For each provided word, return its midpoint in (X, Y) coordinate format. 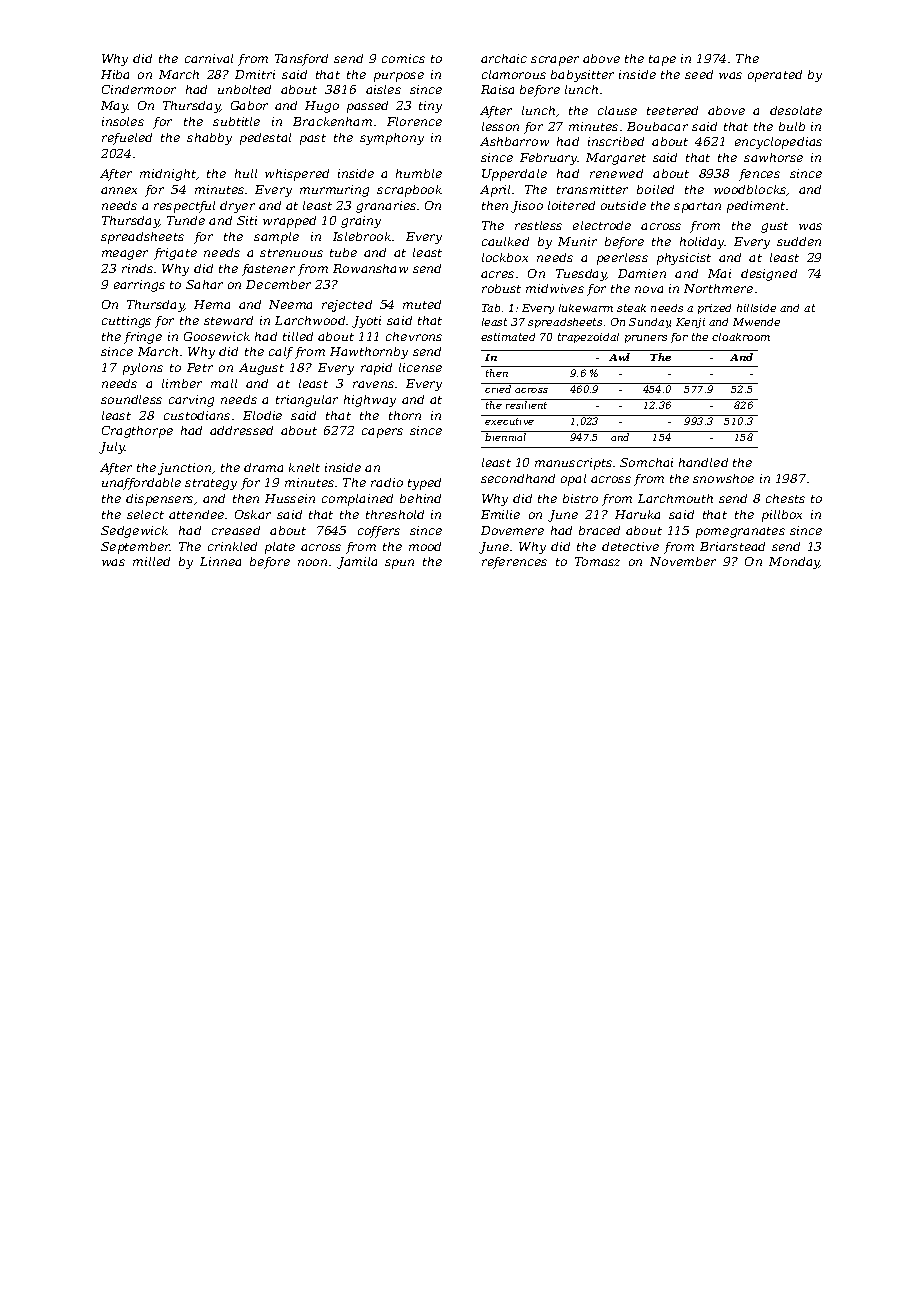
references (514, 563)
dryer (237, 207)
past (313, 139)
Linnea (220, 561)
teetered (672, 110)
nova (649, 289)
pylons (143, 369)
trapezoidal (588, 338)
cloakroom (741, 337)
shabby (209, 139)
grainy (361, 222)
